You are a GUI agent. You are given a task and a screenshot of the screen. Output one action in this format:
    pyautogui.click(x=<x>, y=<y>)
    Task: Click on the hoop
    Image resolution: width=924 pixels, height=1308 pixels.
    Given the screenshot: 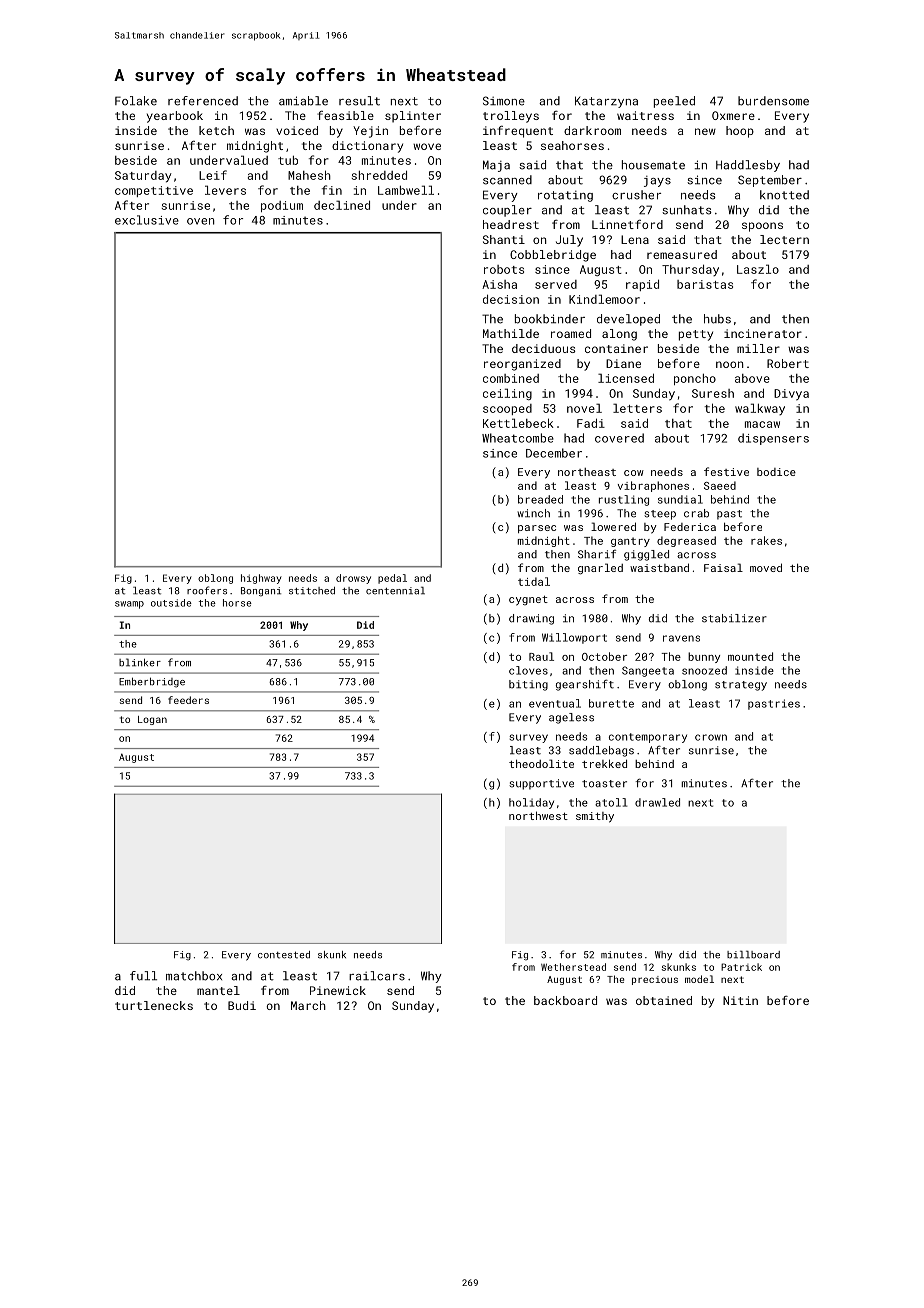 What is the action you would take?
    pyautogui.click(x=740, y=132)
